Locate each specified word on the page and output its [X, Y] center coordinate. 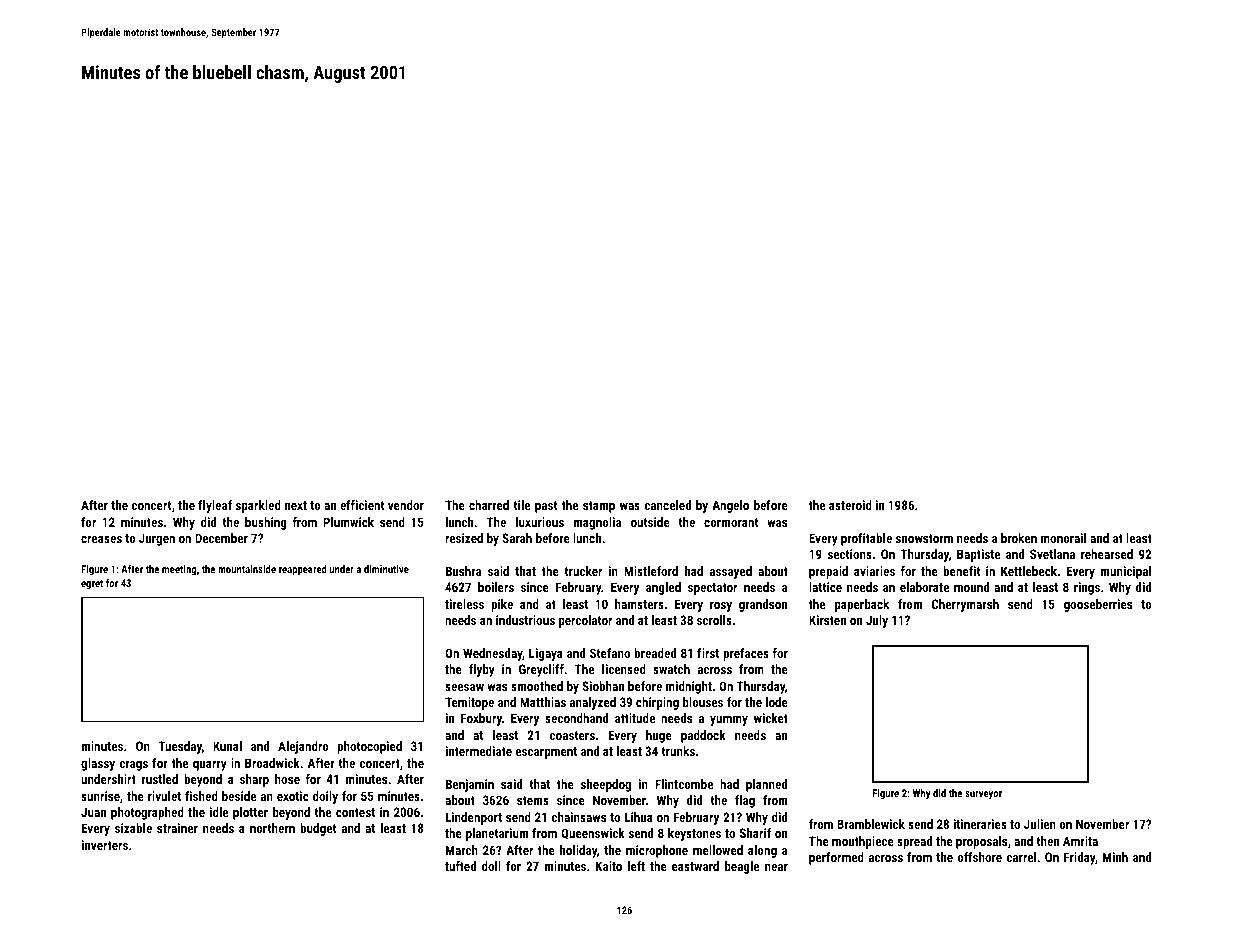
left [636, 866]
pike [502, 605]
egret [92, 584]
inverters [105, 845]
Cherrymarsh [965, 605]
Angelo [730, 506]
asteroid [850, 505]
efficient [362, 505]
